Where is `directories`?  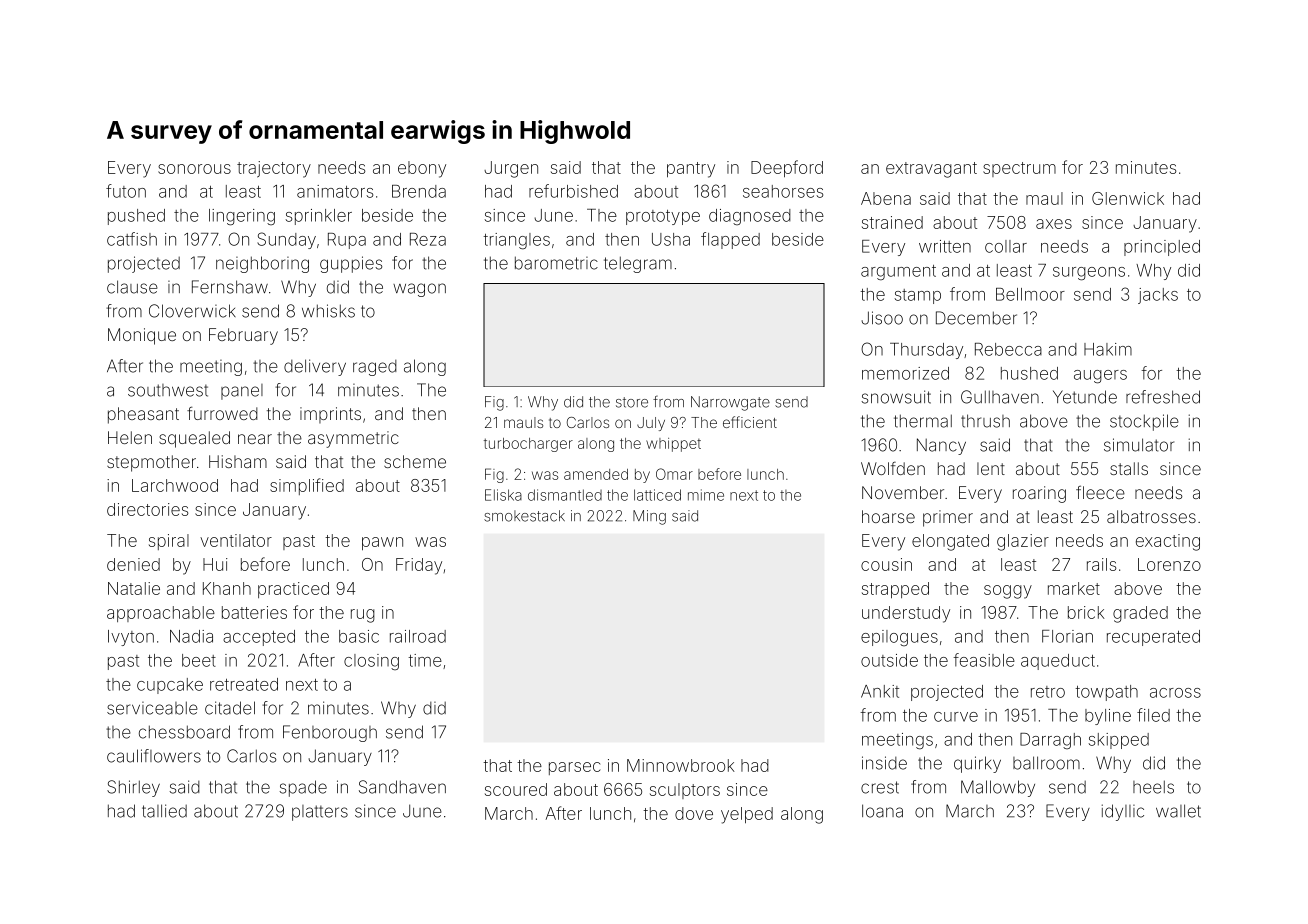 directories is located at coordinates (147, 509).
